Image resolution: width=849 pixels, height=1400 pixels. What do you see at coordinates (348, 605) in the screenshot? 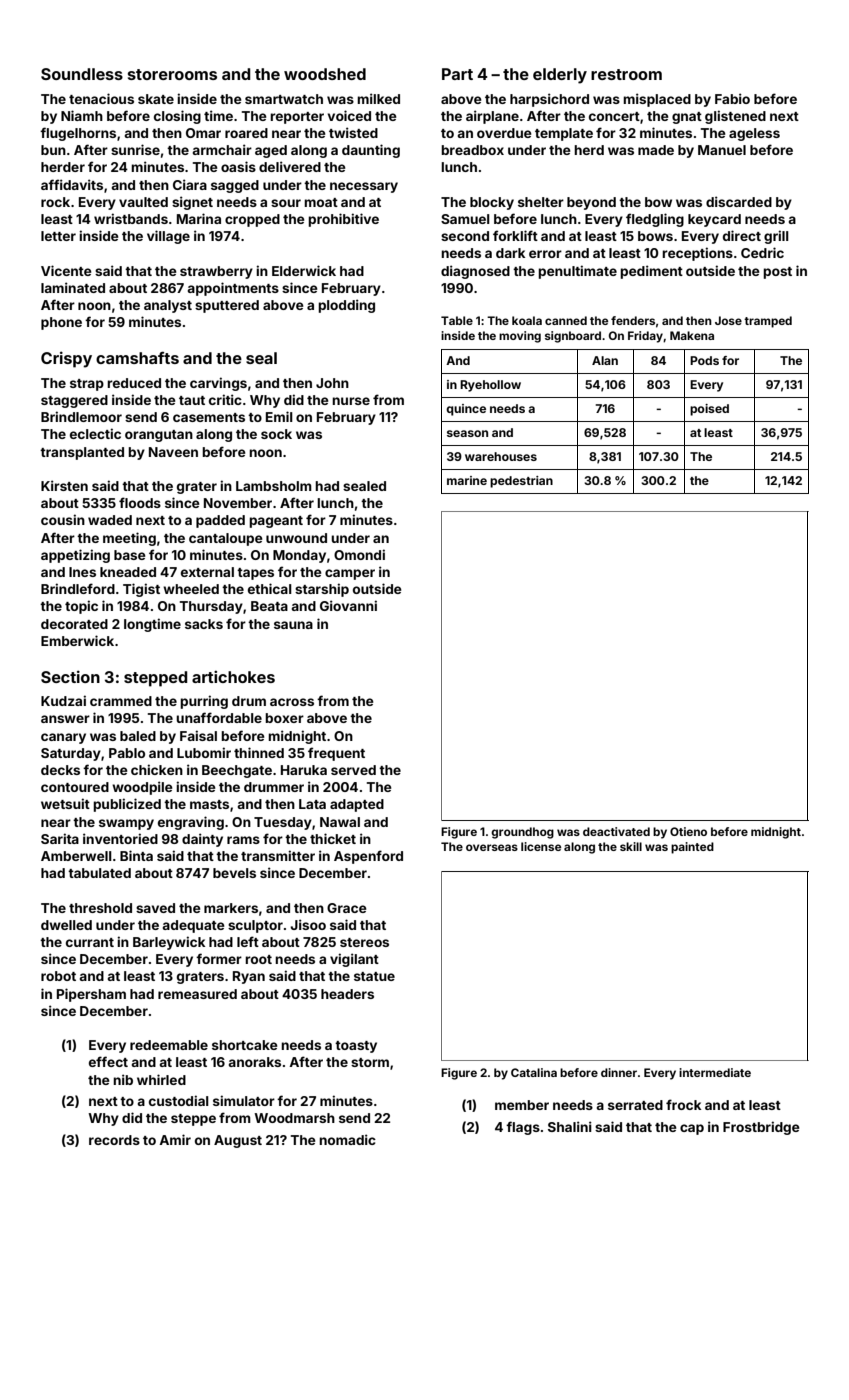
I see `Giovanni` at bounding box center [348, 605].
